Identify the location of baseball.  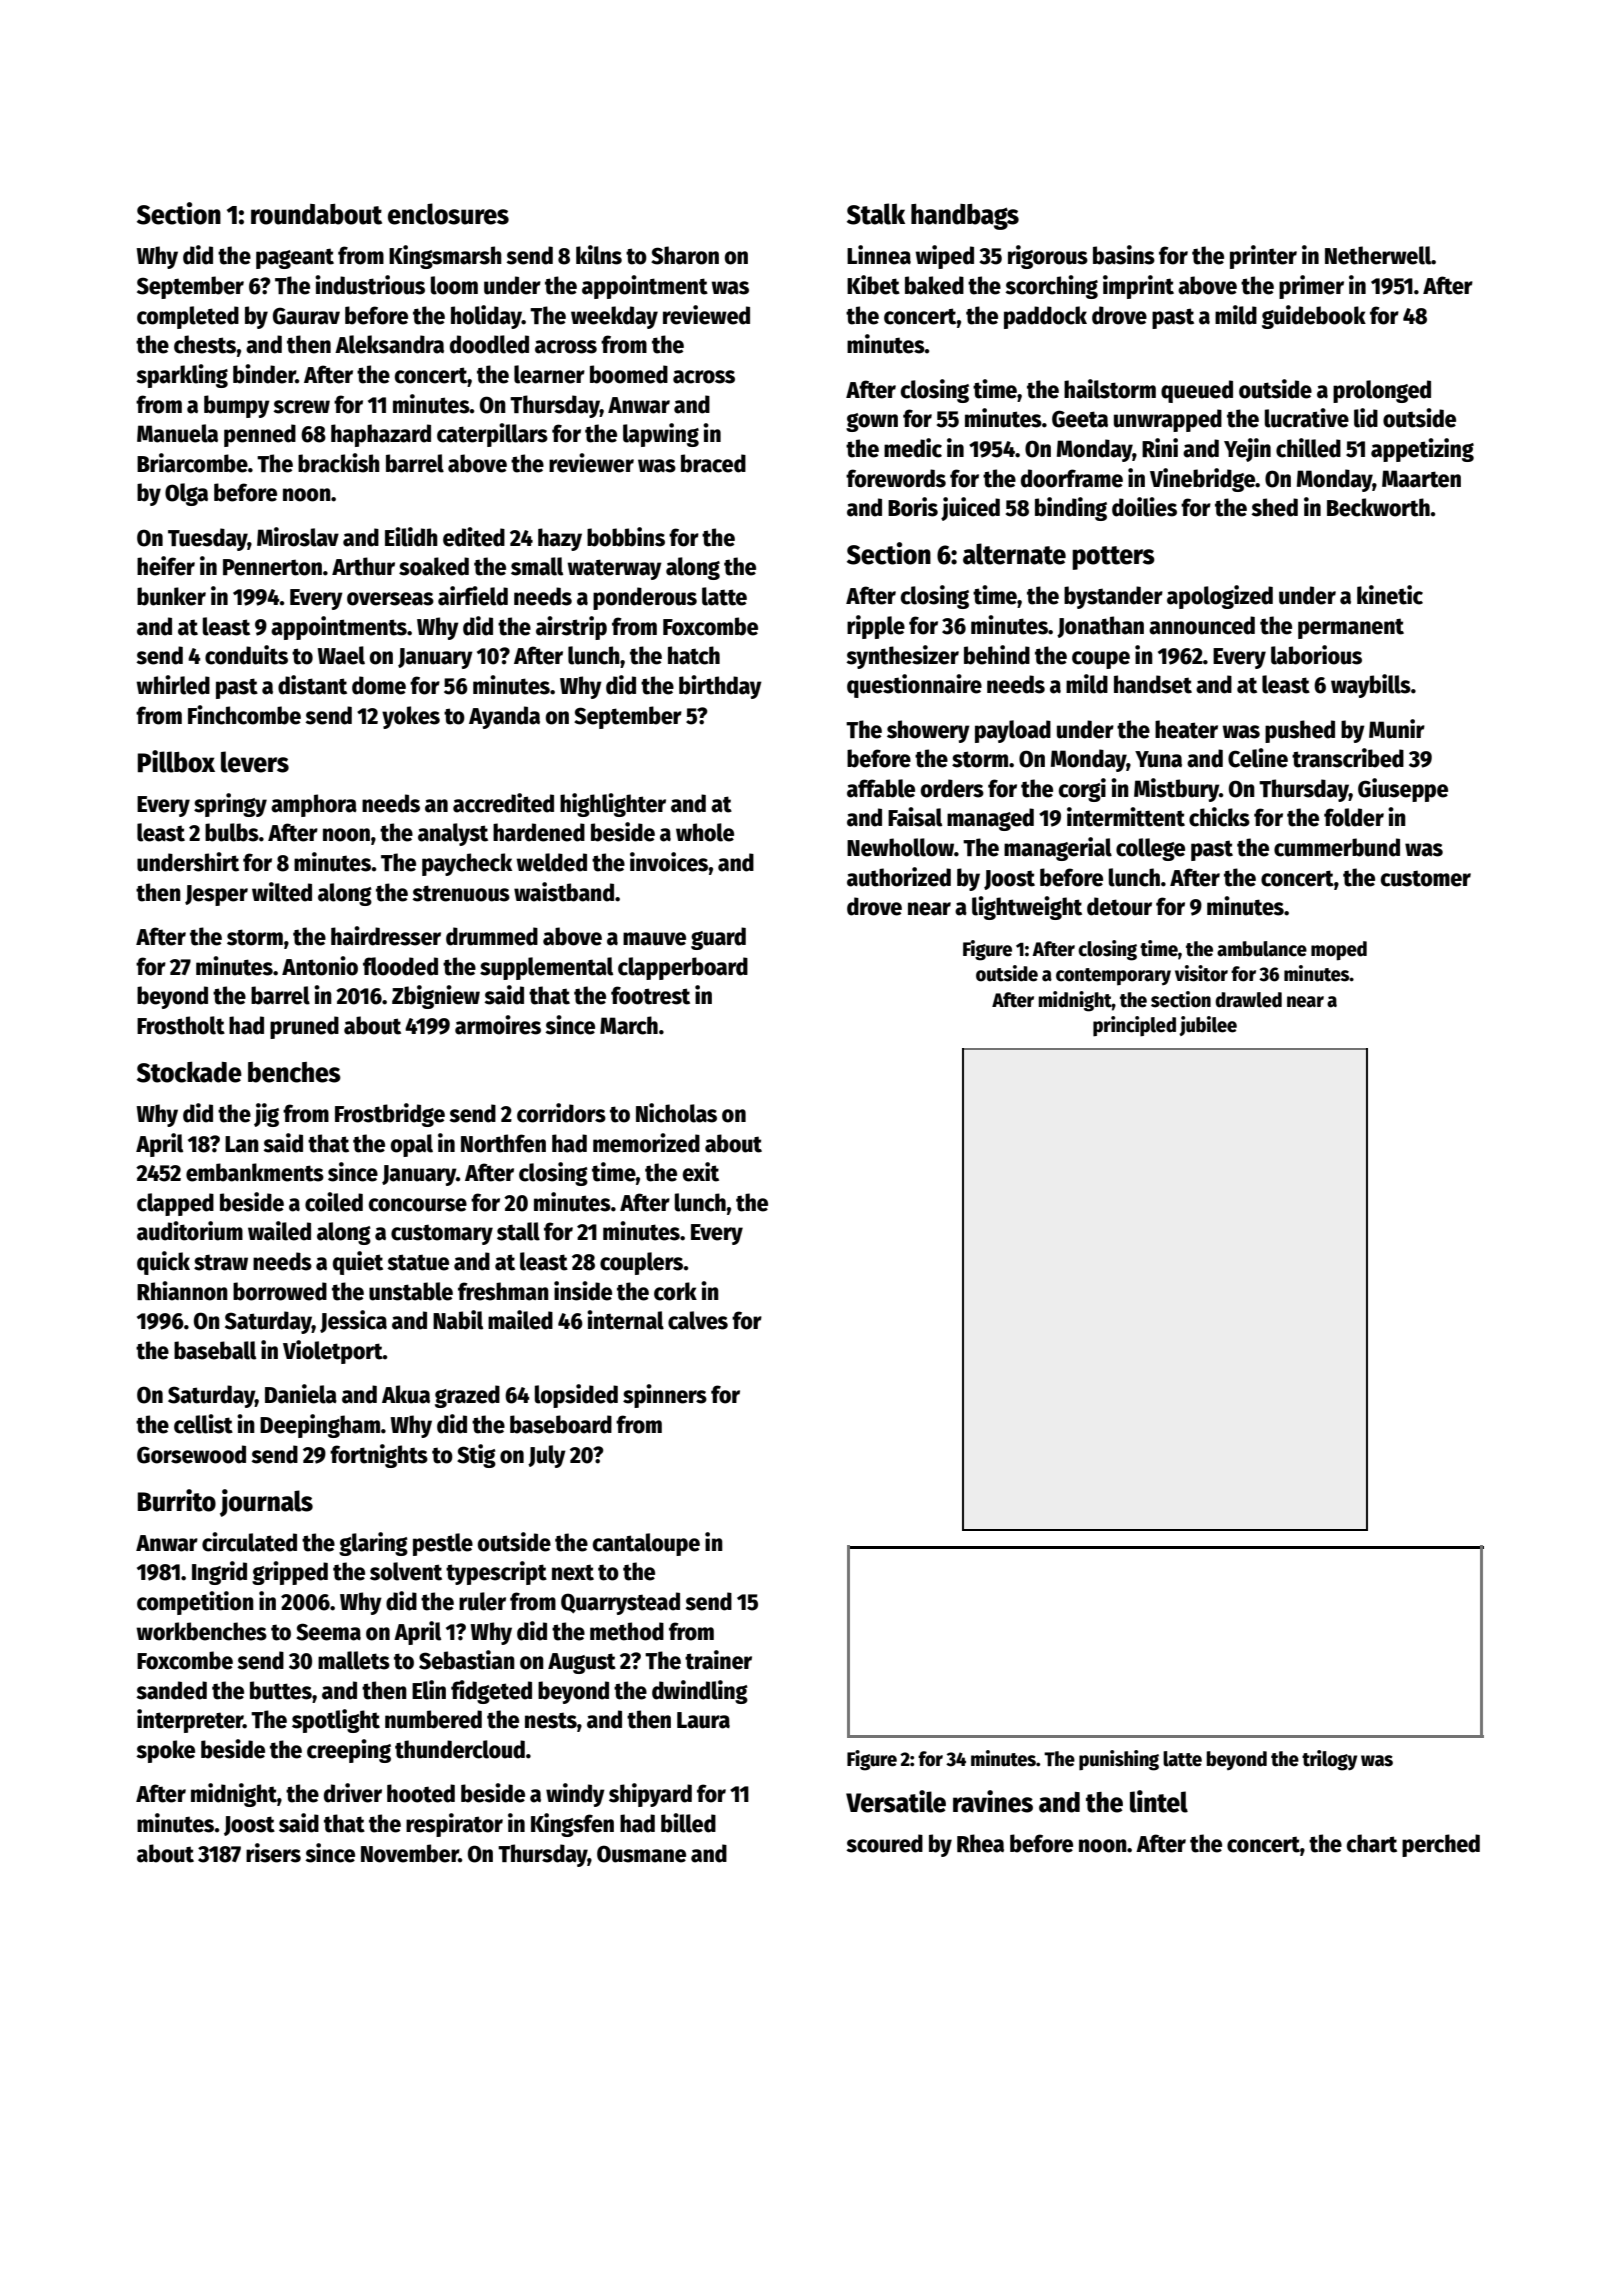
(215, 1350).
